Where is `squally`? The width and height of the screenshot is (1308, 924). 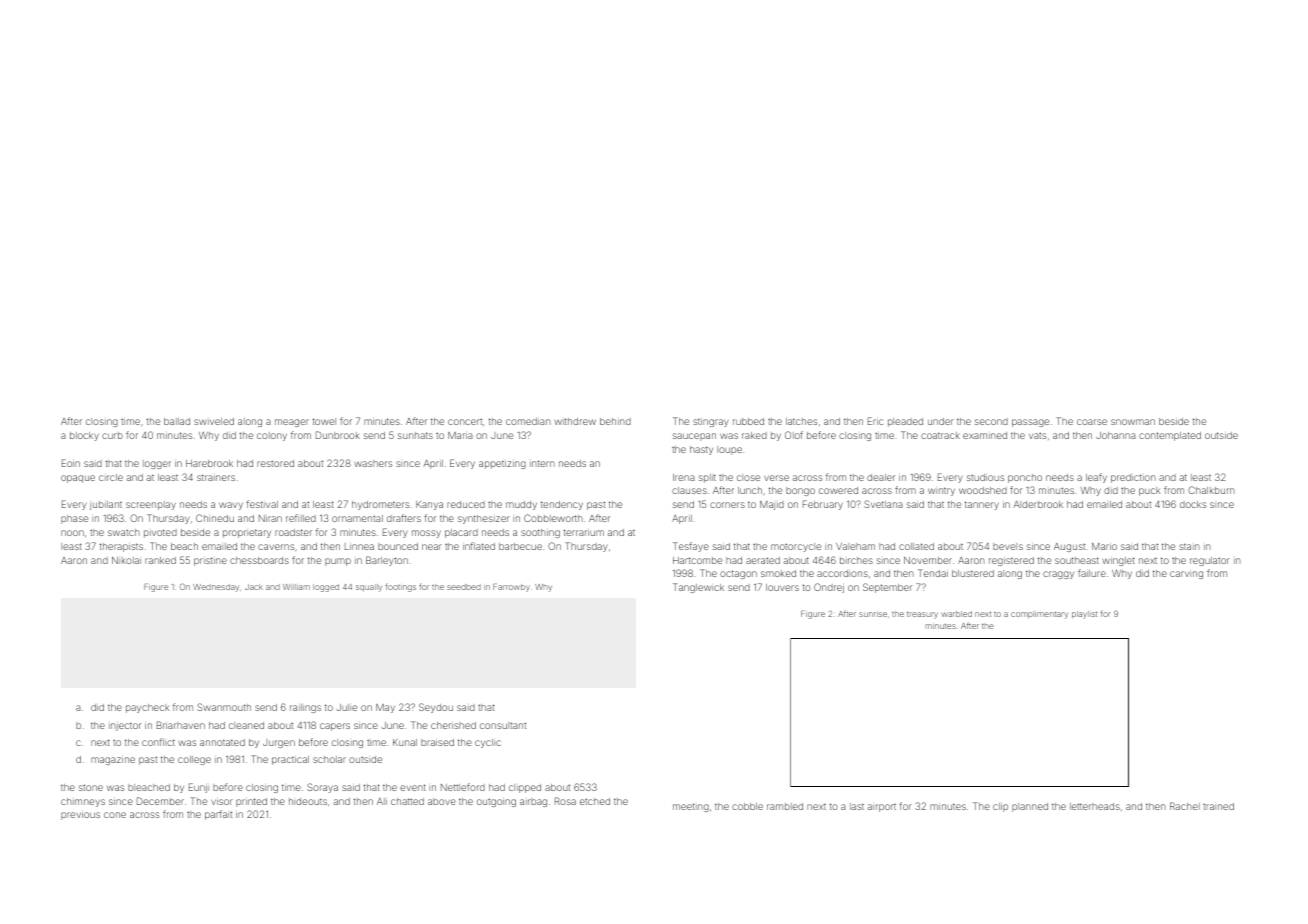 squally is located at coordinates (369, 588).
